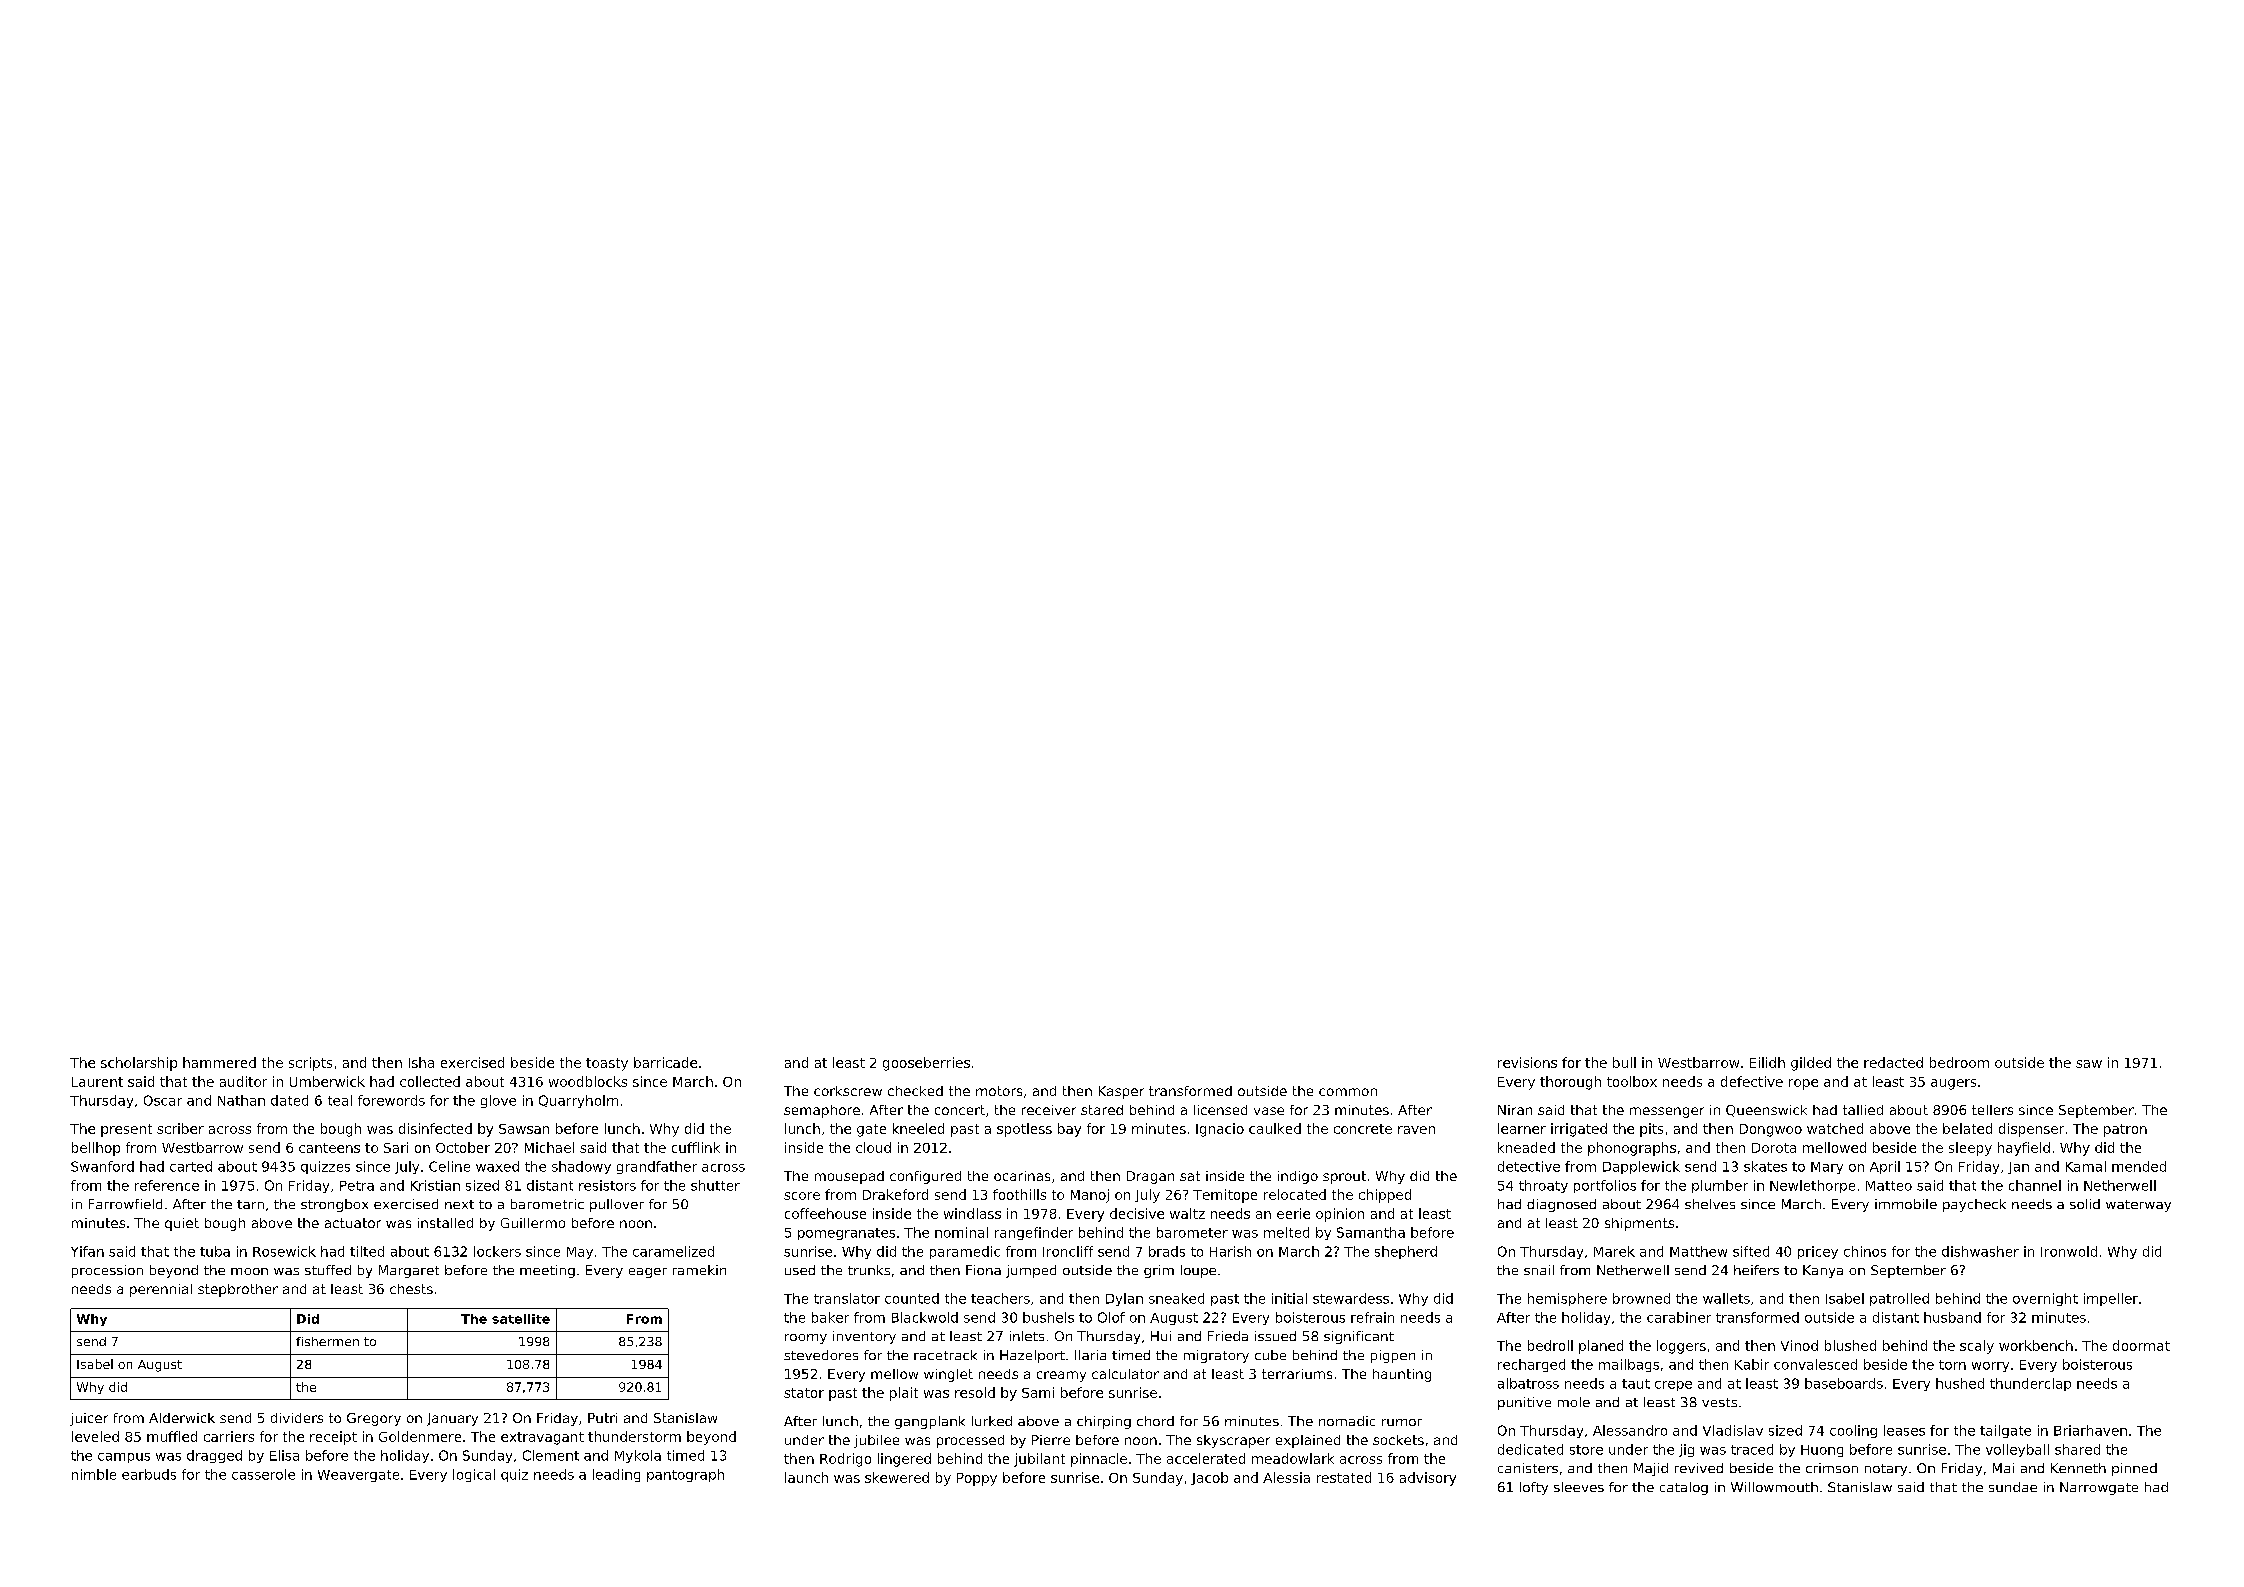  I want to click on pantograph, so click(685, 1475).
